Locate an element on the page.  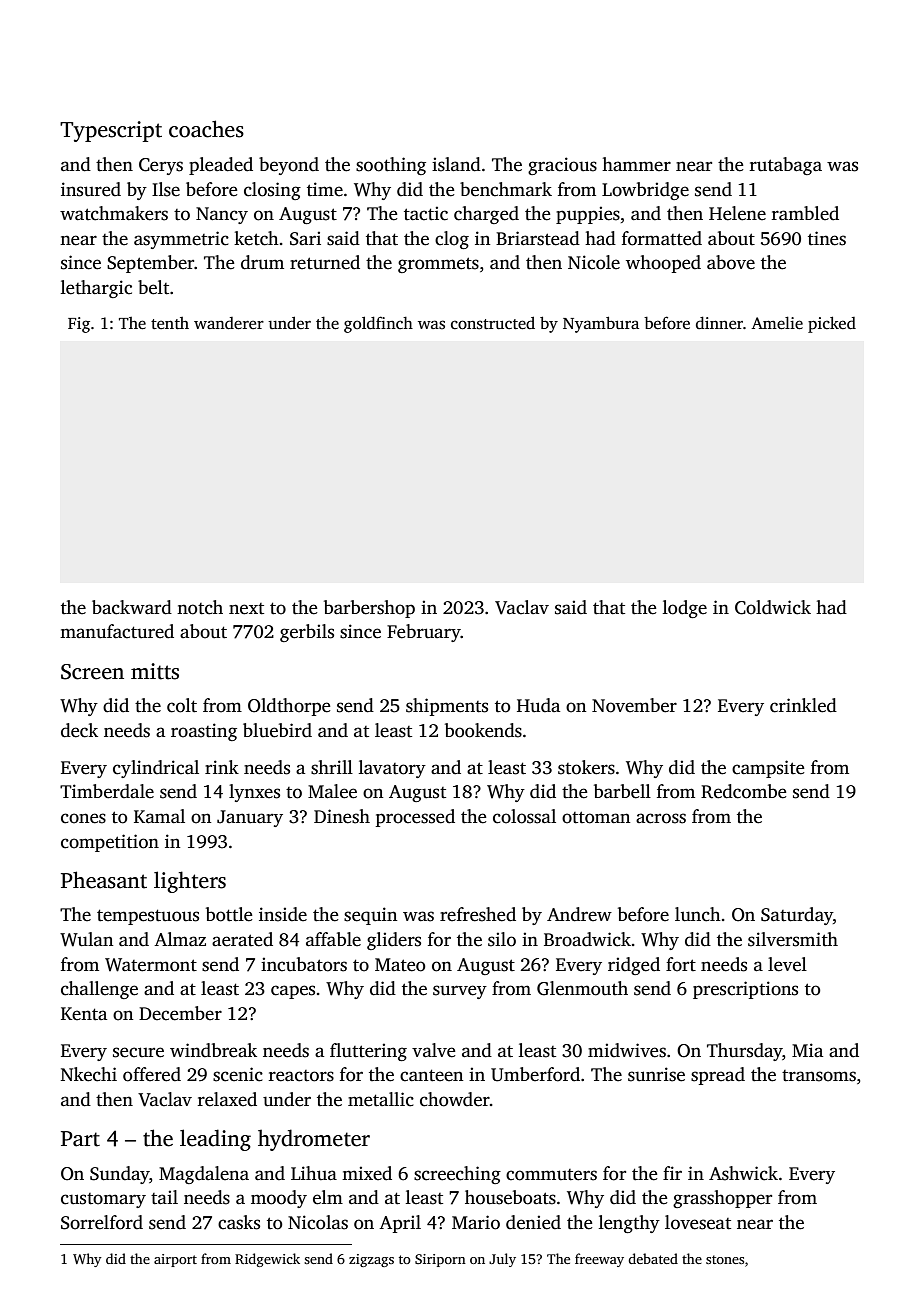
airport is located at coordinates (175, 1260).
